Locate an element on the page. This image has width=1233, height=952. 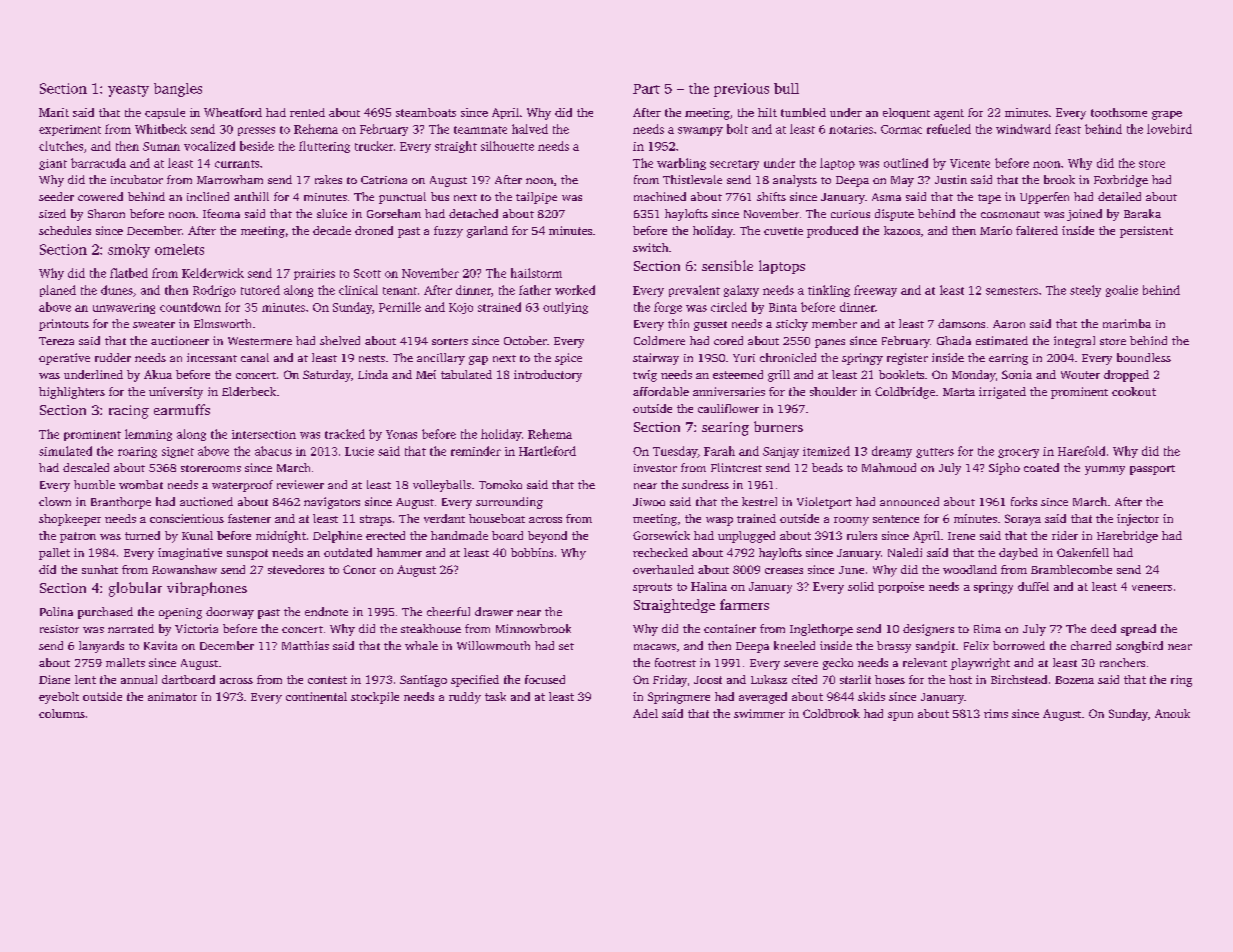
rakes is located at coordinates (328, 179).
